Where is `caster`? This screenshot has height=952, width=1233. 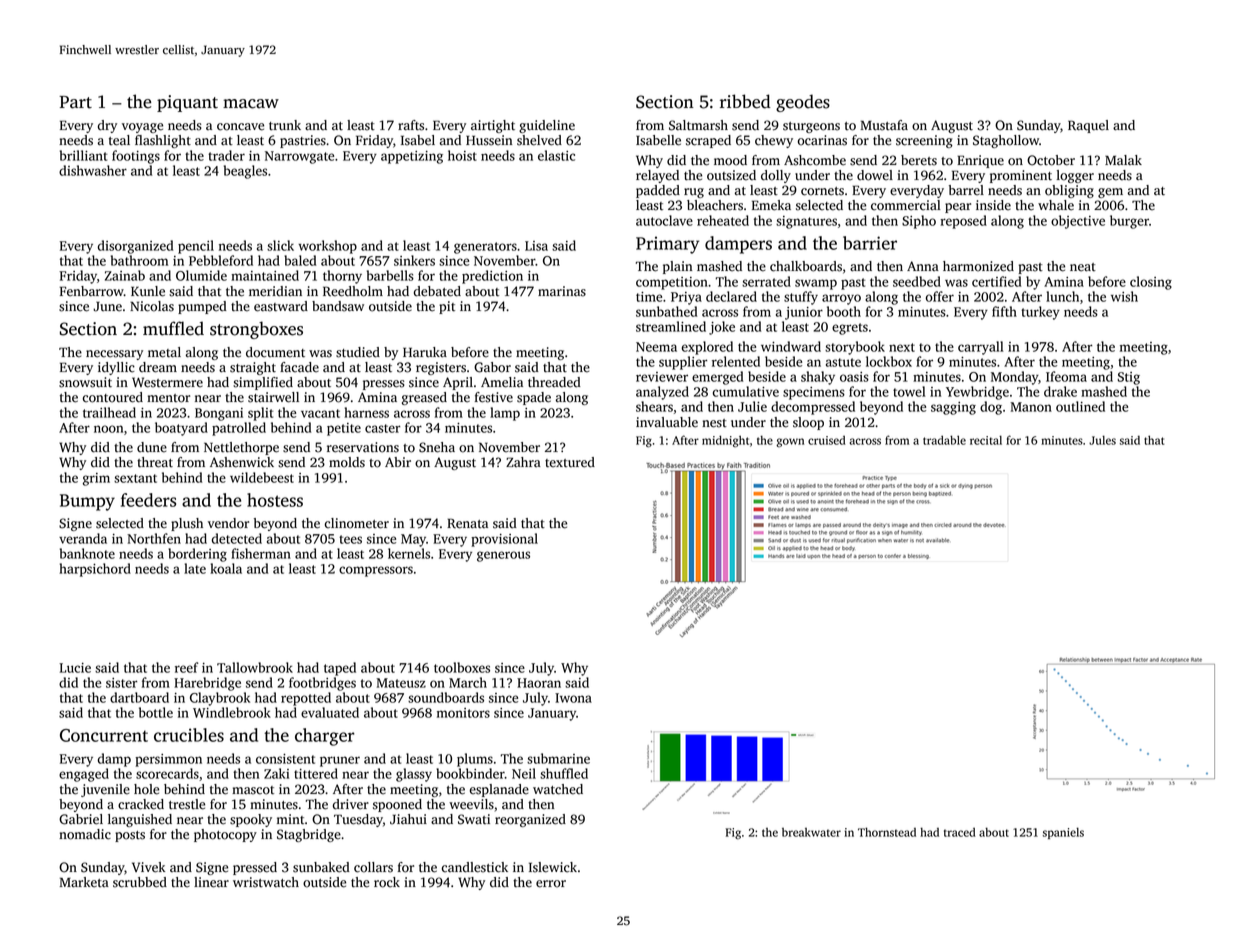 caster is located at coordinates (382, 428).
